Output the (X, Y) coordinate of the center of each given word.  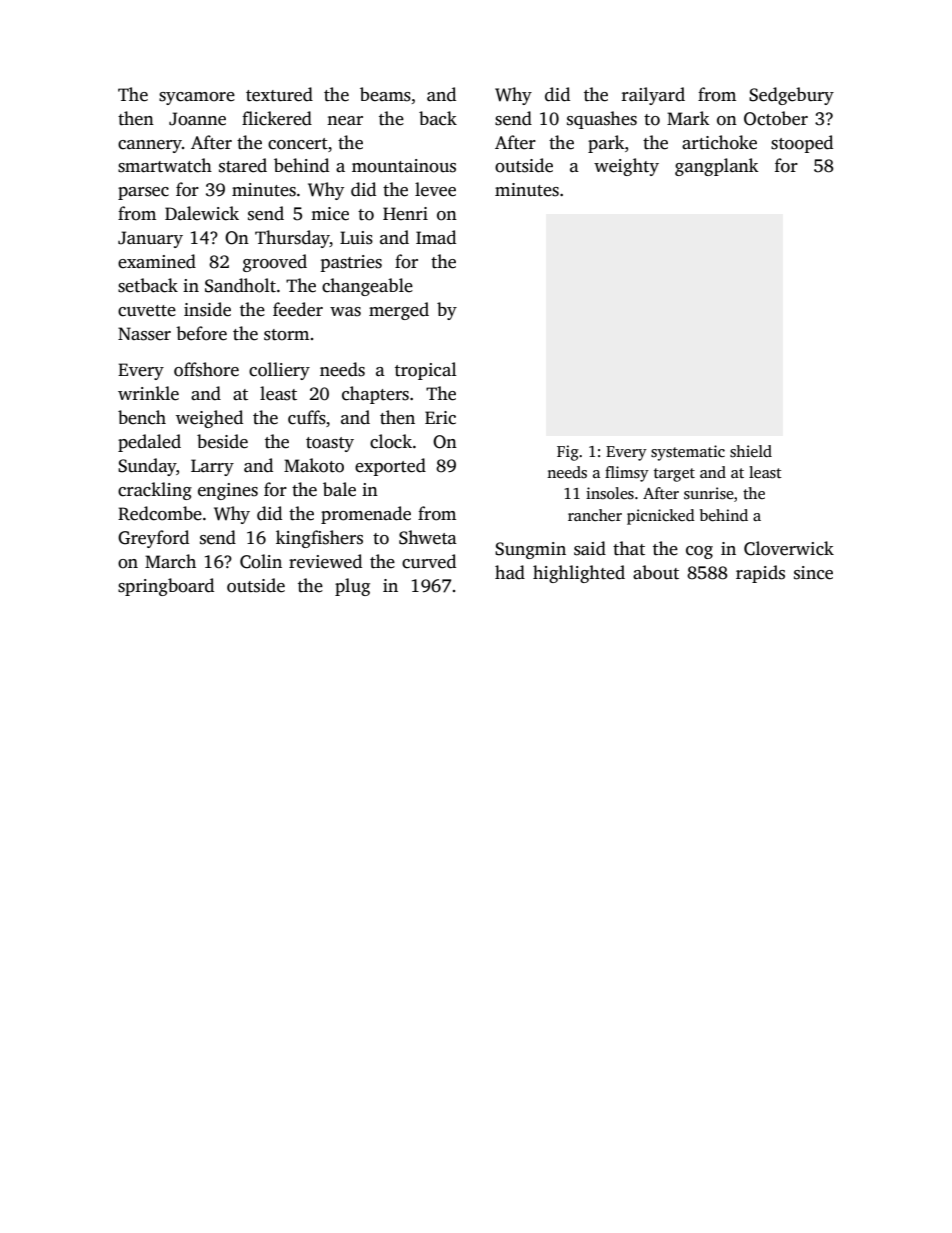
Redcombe (160, 513)
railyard (653, 96)
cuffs (307, 417)
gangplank (717, 167)
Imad (436, 237)
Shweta (428, 537)
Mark (688, 118)
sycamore (197, 98)
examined (157, 261)
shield (751, 451)
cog (699, 552)
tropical (426, 371)
